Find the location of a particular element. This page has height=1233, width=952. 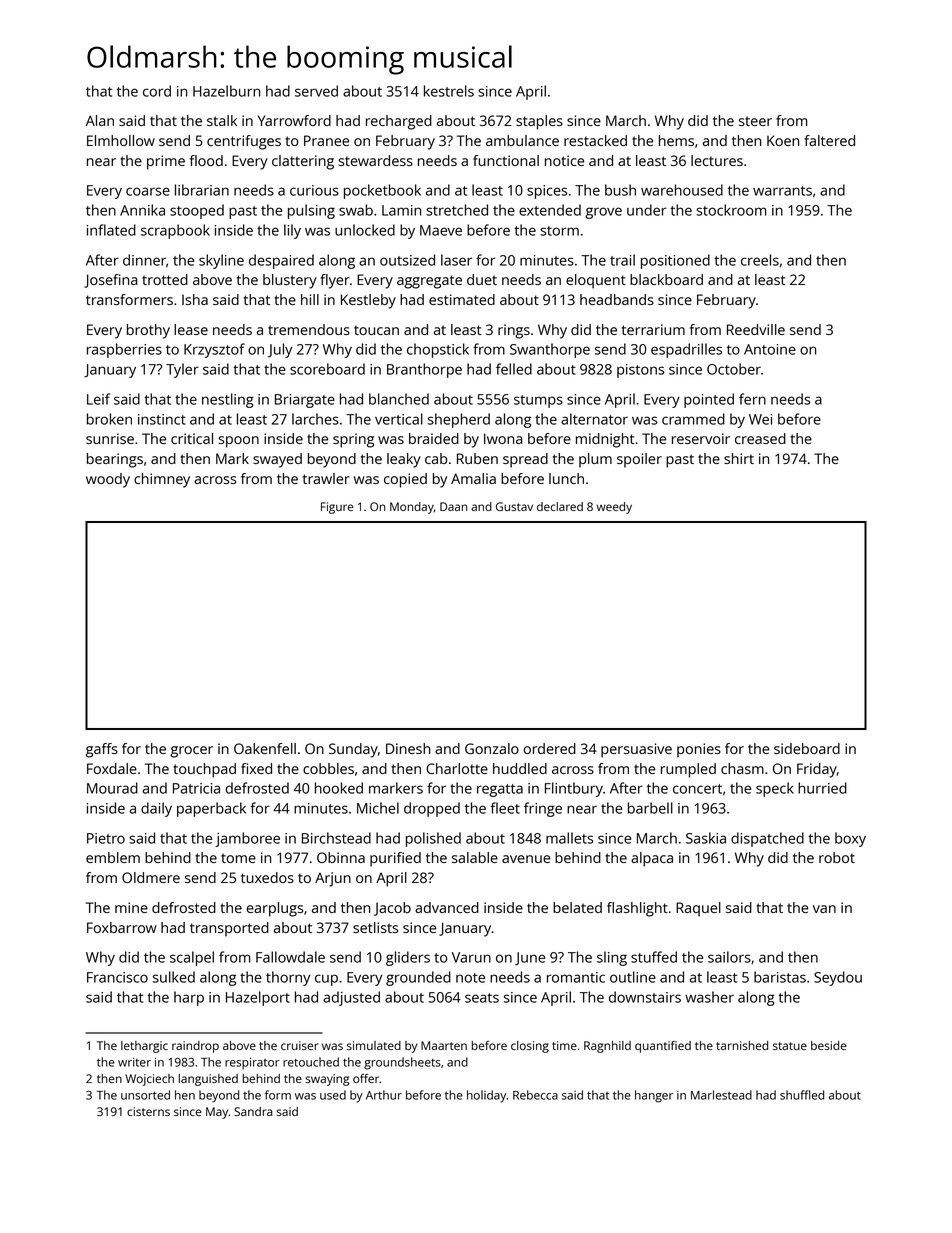

cisterns is located at coordinates (148, 1111).
